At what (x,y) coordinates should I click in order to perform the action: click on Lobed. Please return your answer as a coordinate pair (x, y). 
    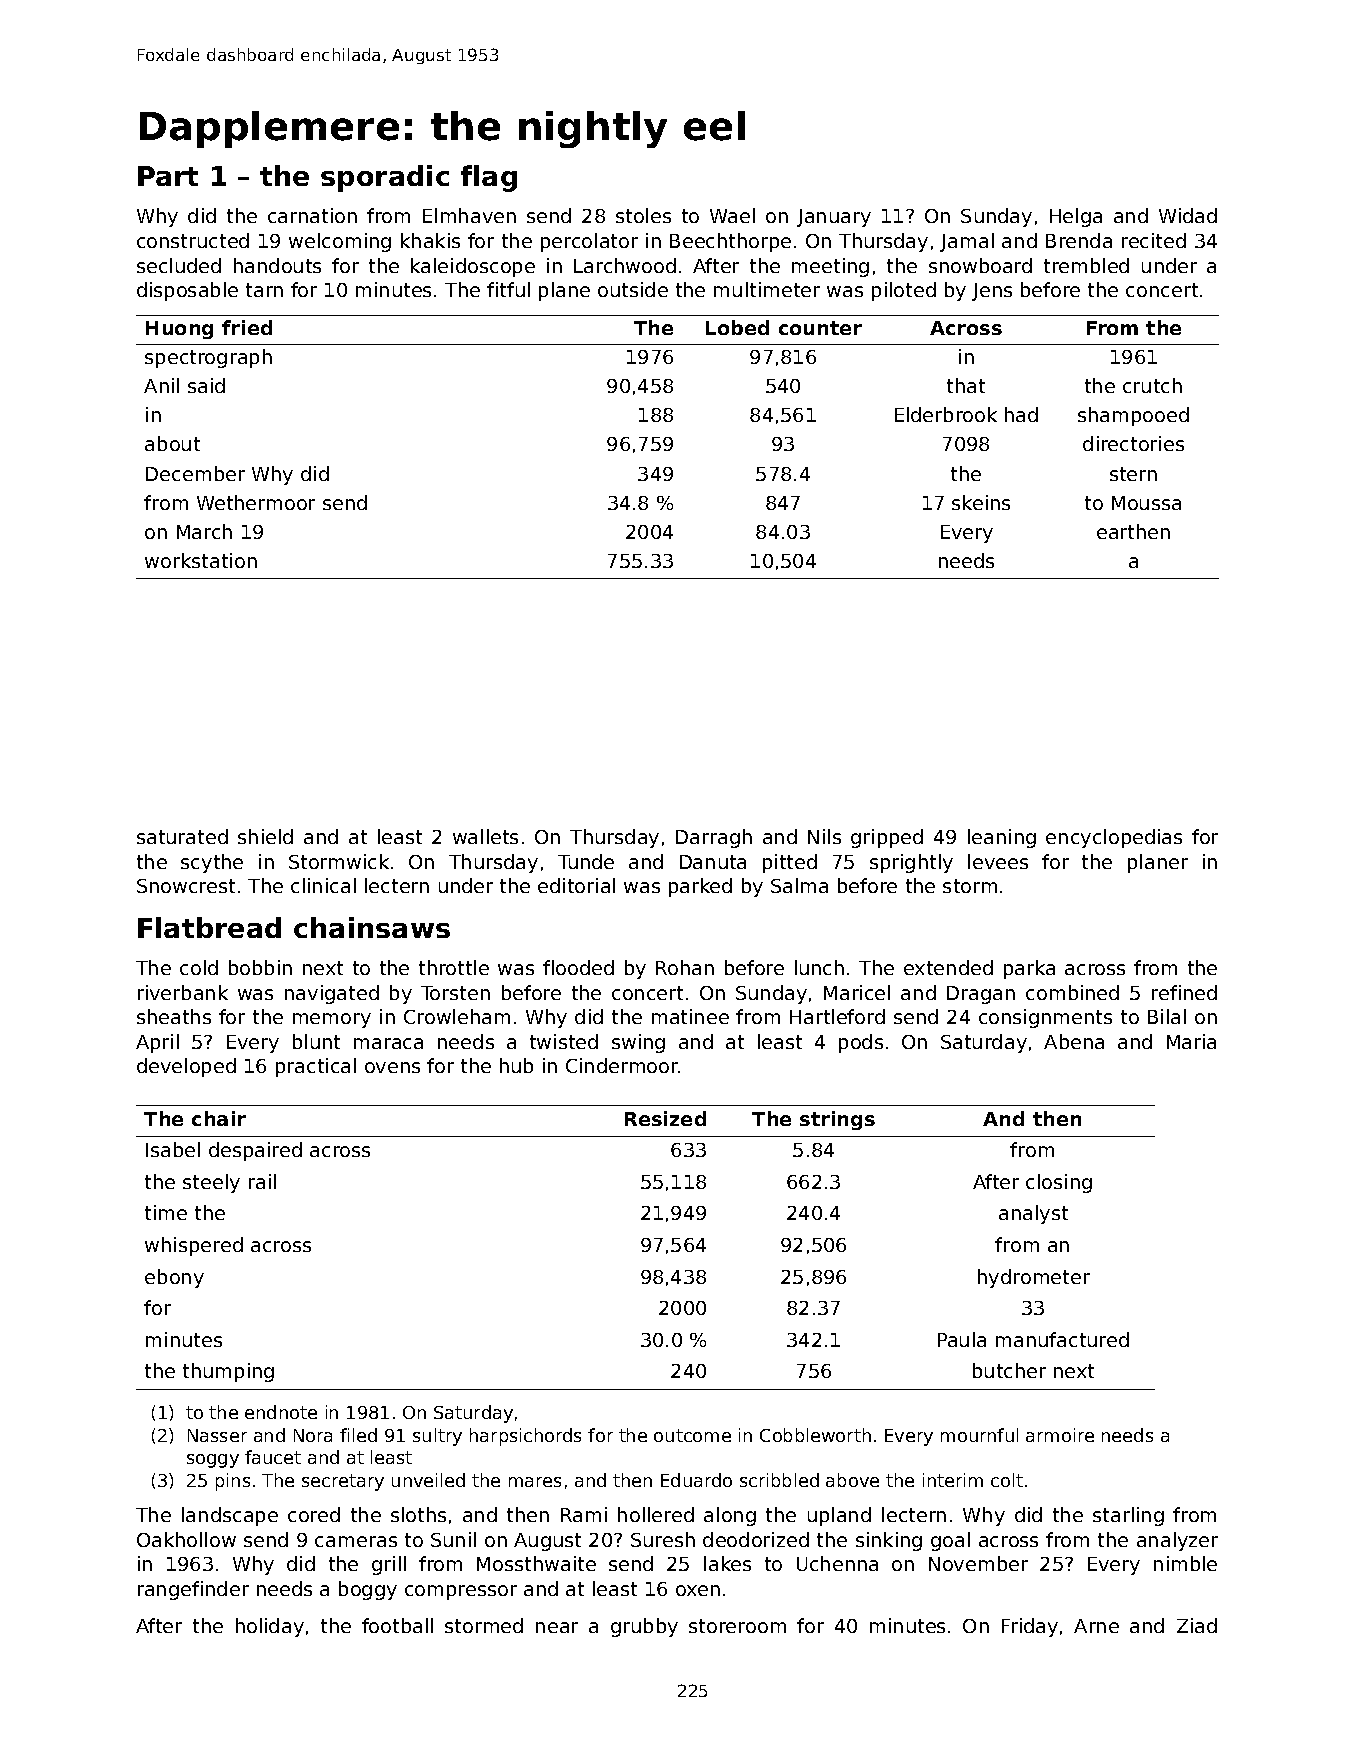
    Looking at the image, I should click on (737, 327).
